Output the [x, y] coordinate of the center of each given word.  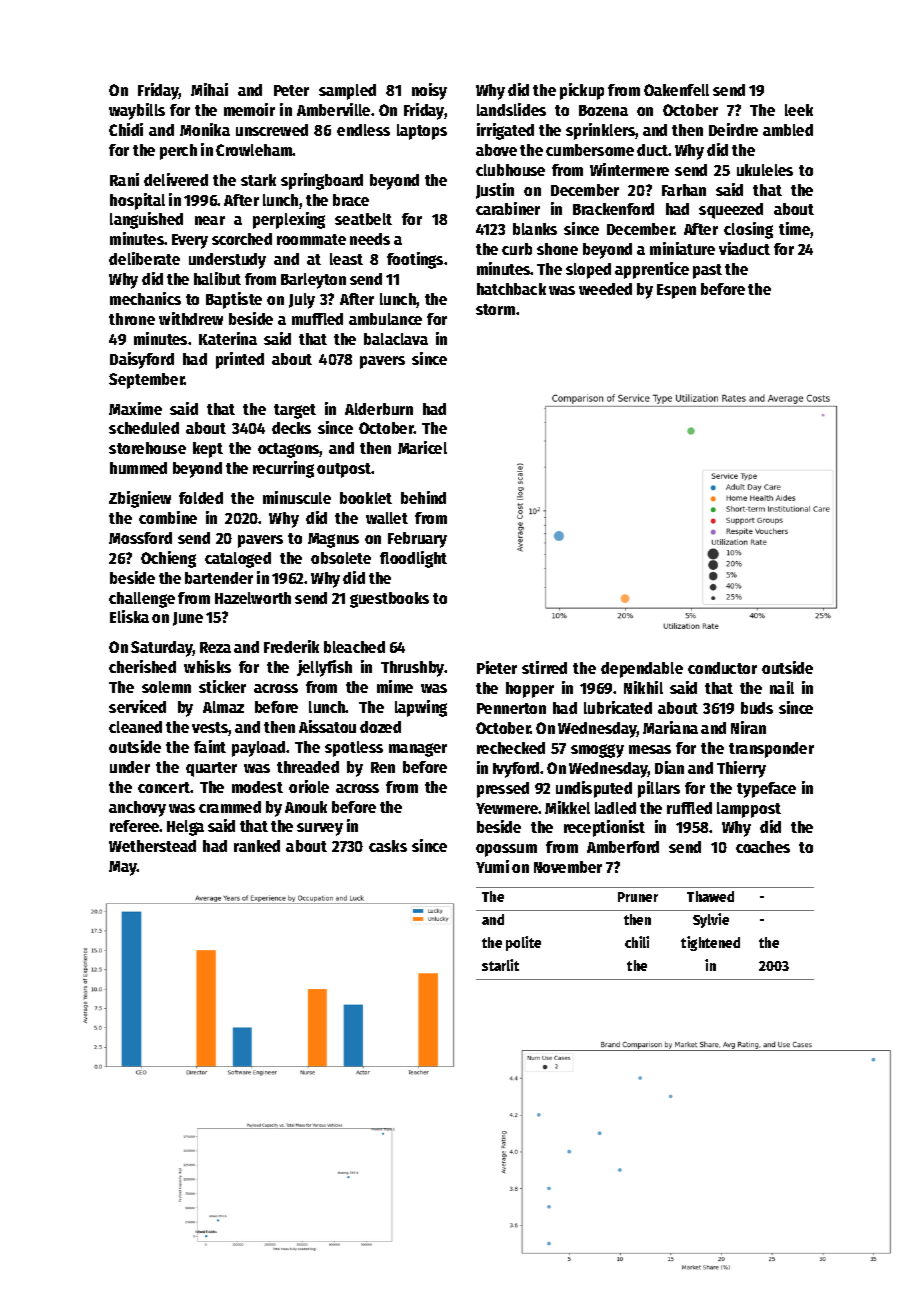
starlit [500, 965]
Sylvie [711, 920]
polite [523, 943]
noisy [429, 91]
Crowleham [254, 150]
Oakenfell [676, 90]
